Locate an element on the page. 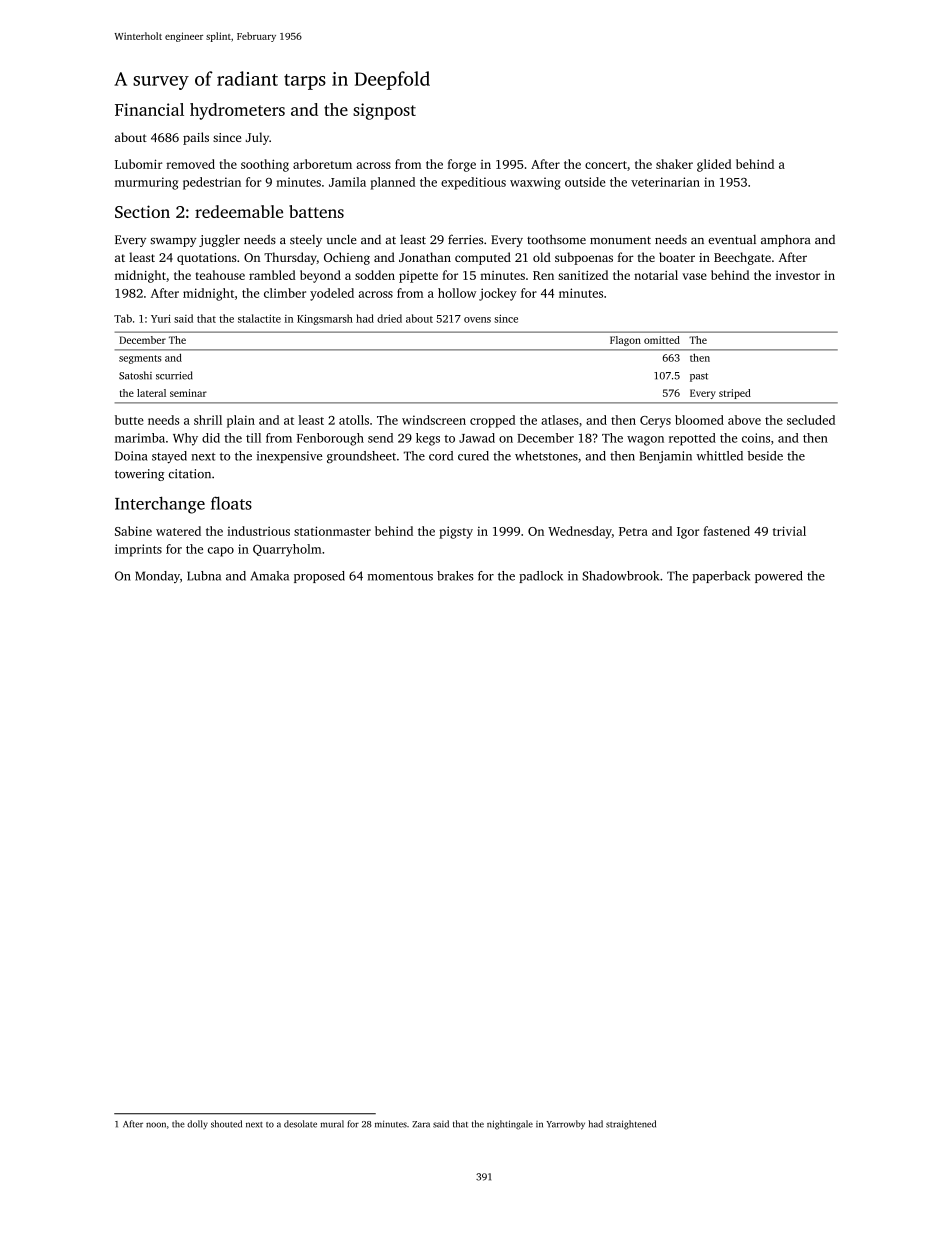 This image has height=1233, width=952. Yarrowby is located at coordinates (565, 1125).
